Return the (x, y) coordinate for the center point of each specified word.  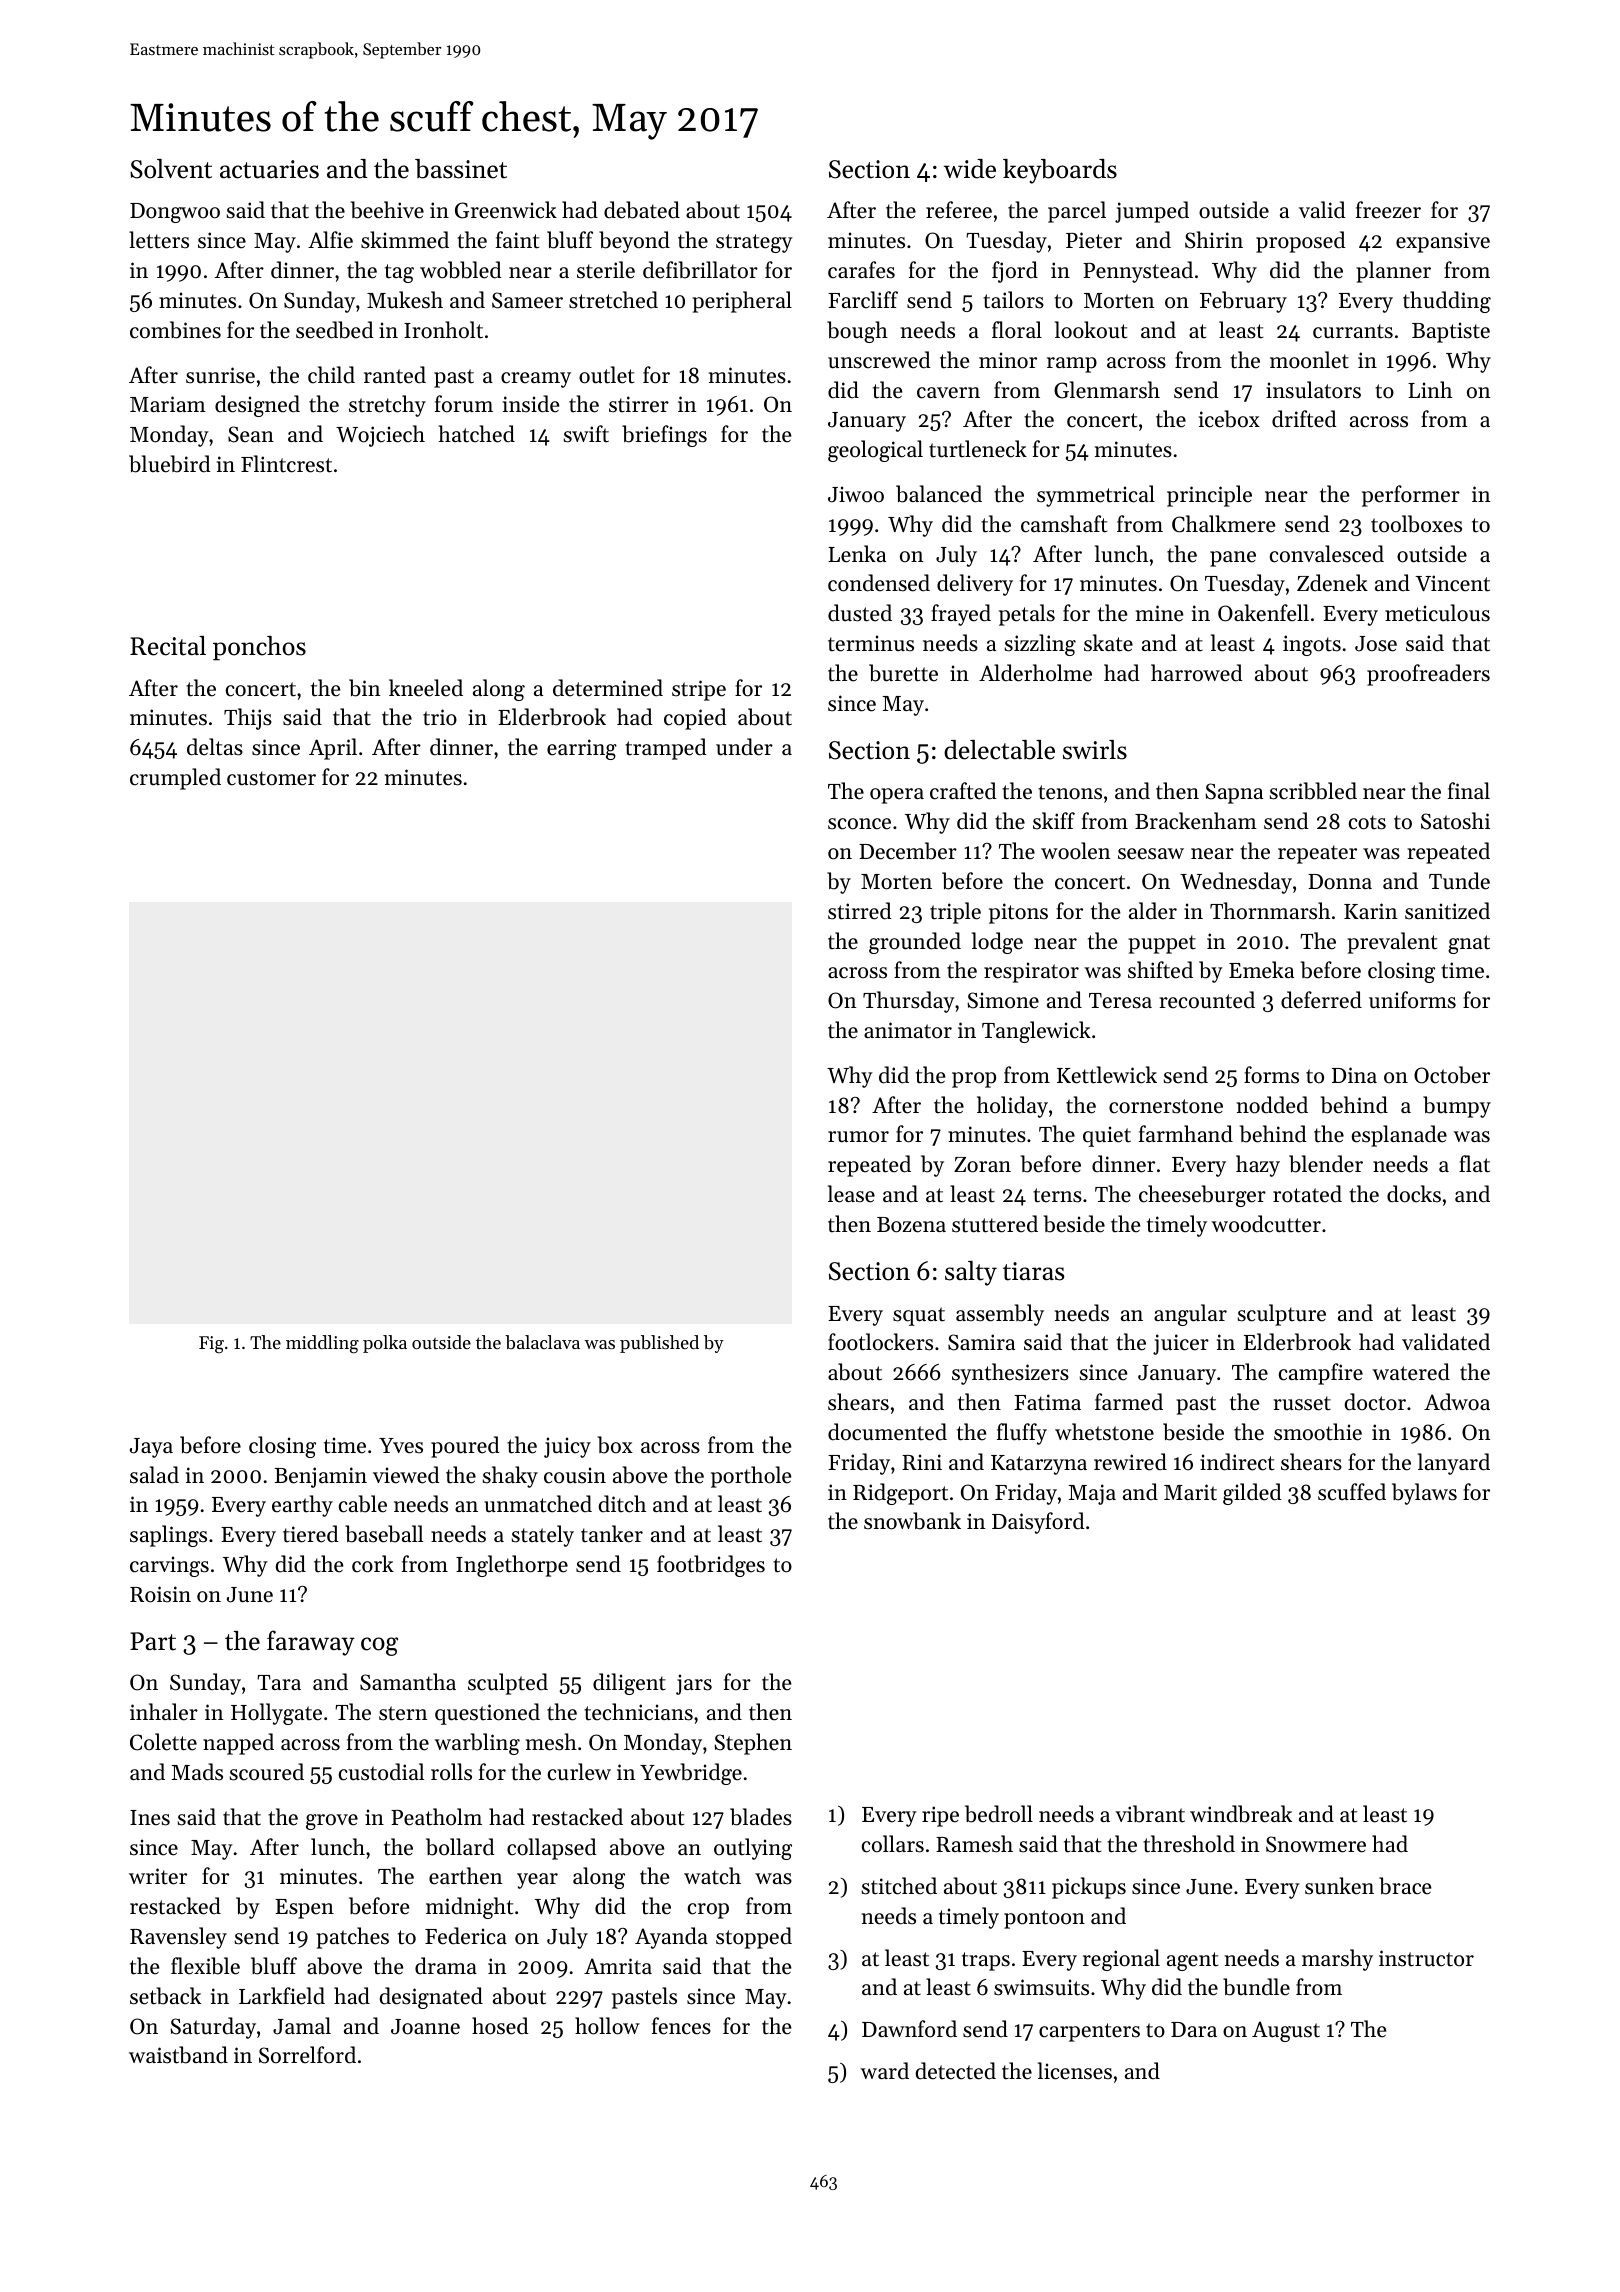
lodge (997, 943)
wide (970, 169)
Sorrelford (307, 2055)
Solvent (171, 169)
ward (885, 2071)
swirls (1095, 750)
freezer (1388, 210)
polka (385, 1344)
